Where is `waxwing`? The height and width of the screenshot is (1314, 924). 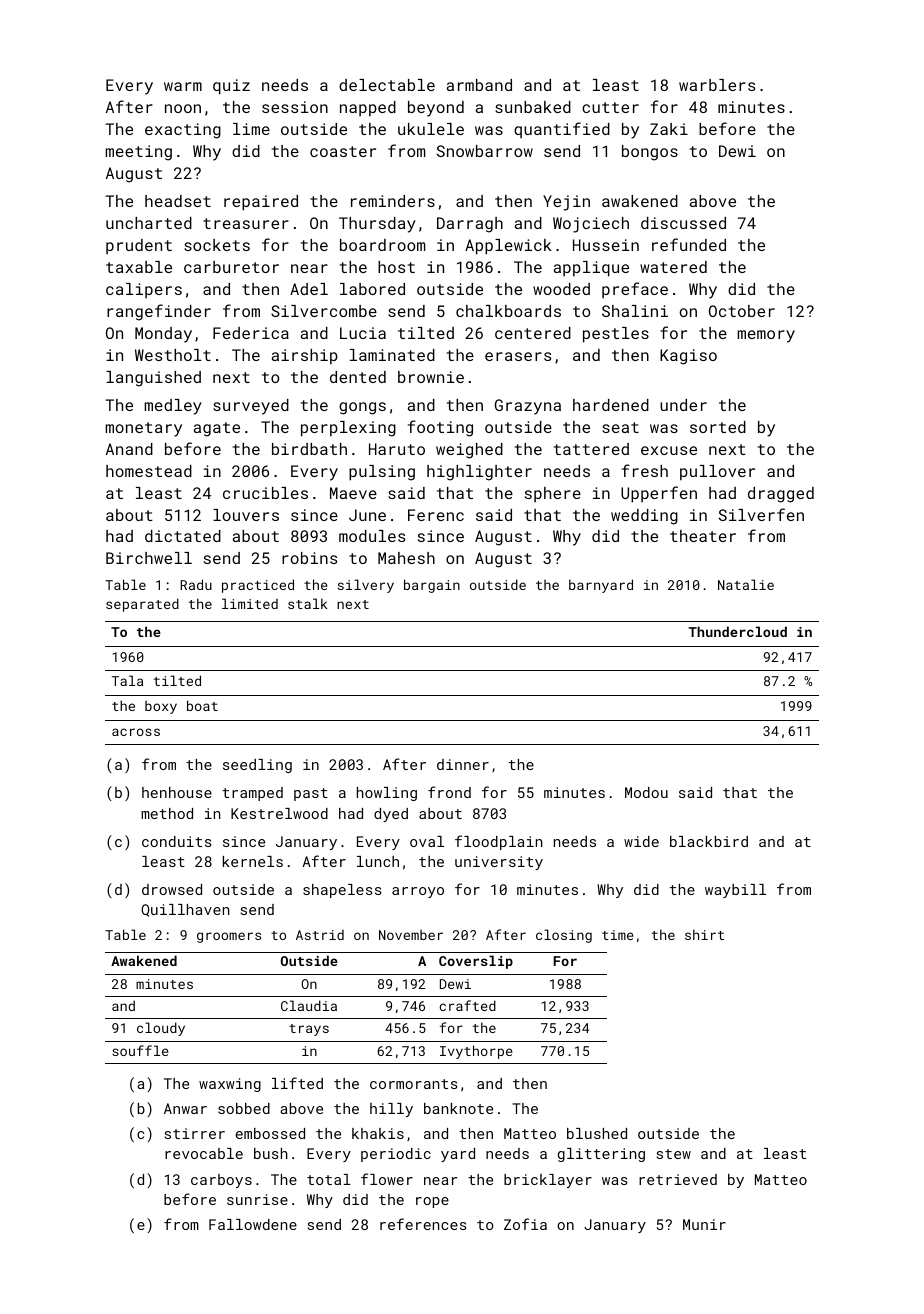
waxwing is located at coordinates (230, 1085).
